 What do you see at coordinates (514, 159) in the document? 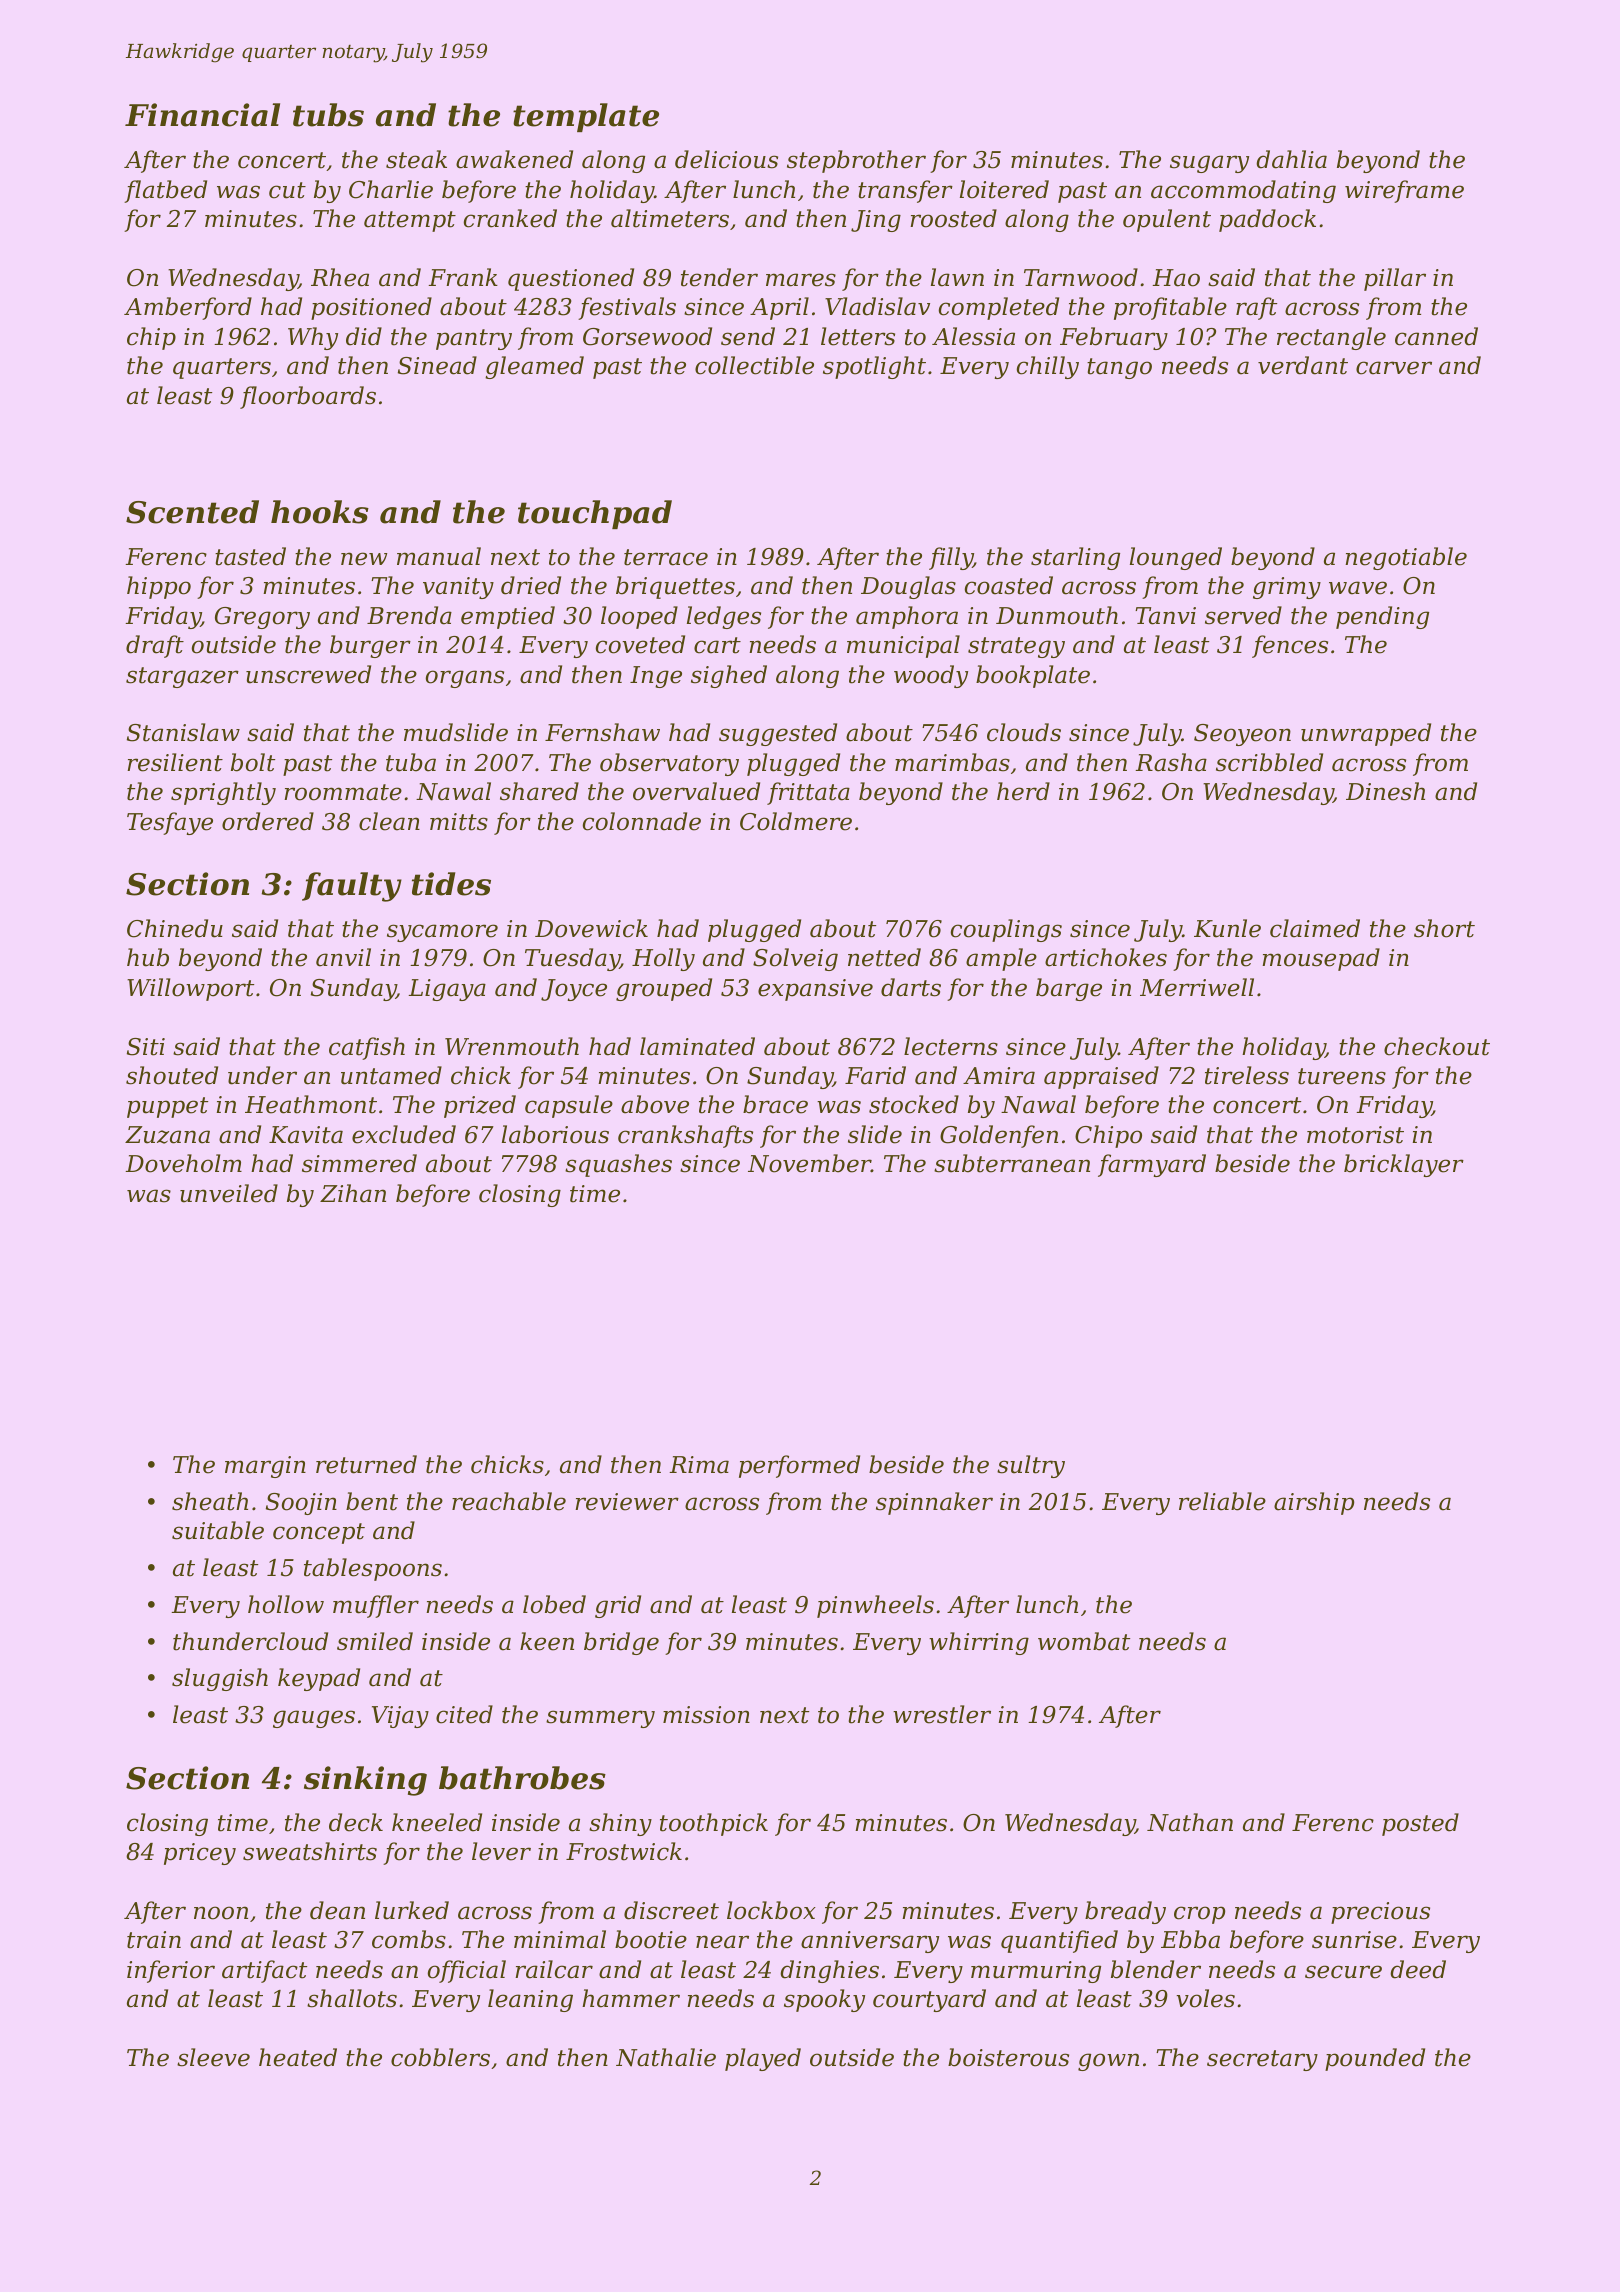
I see `awakened` at bounding box center [514, 159].
